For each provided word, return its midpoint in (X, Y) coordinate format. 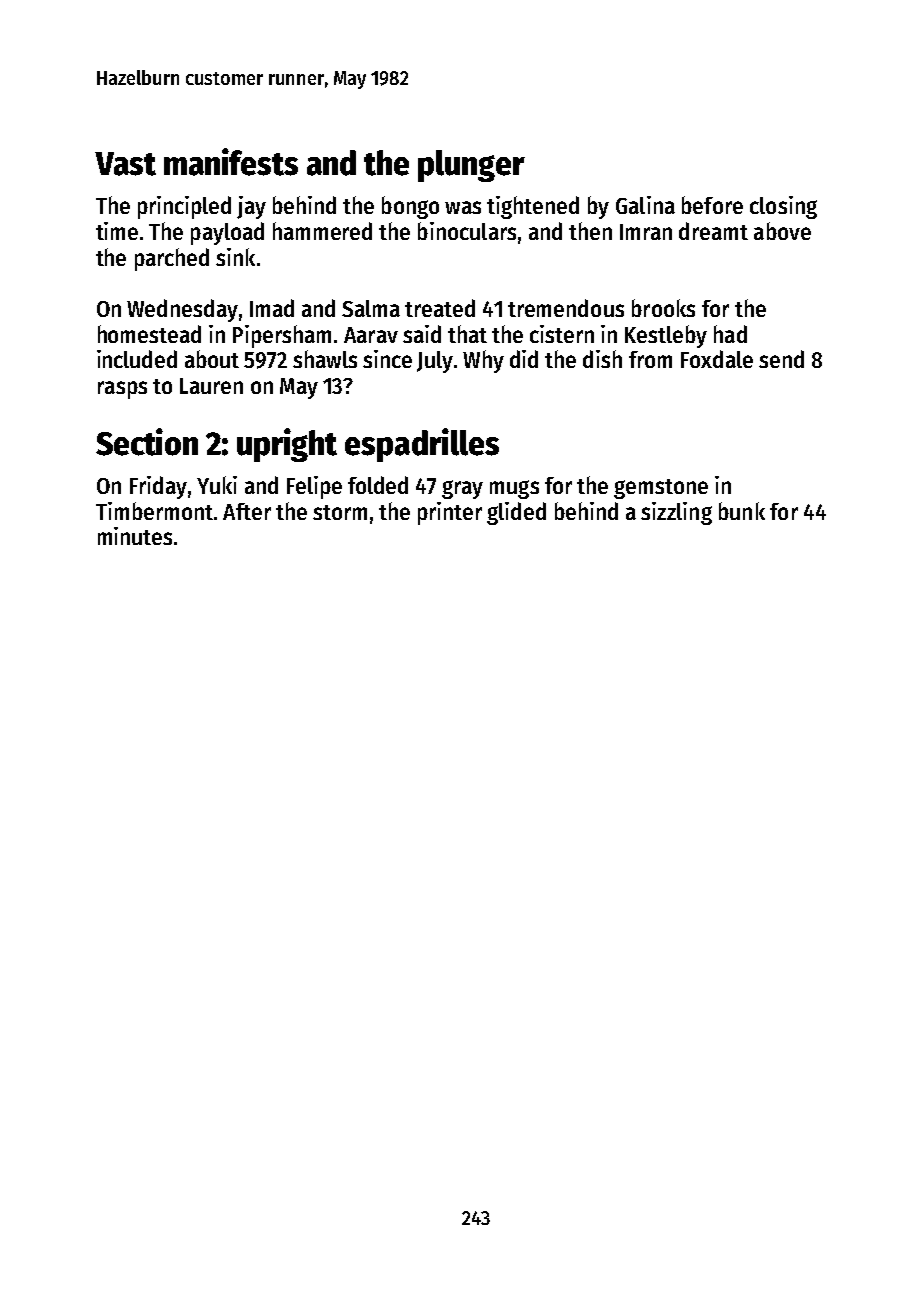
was (463, 207)
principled (184, 207)
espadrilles (422, 445)
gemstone (661, 489)
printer (450, 513)
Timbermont (154, 511)
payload (227, 233)
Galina (645, 205)
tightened (533, 207)
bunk (742, 511)
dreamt (713, 231)
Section (147, 442)
